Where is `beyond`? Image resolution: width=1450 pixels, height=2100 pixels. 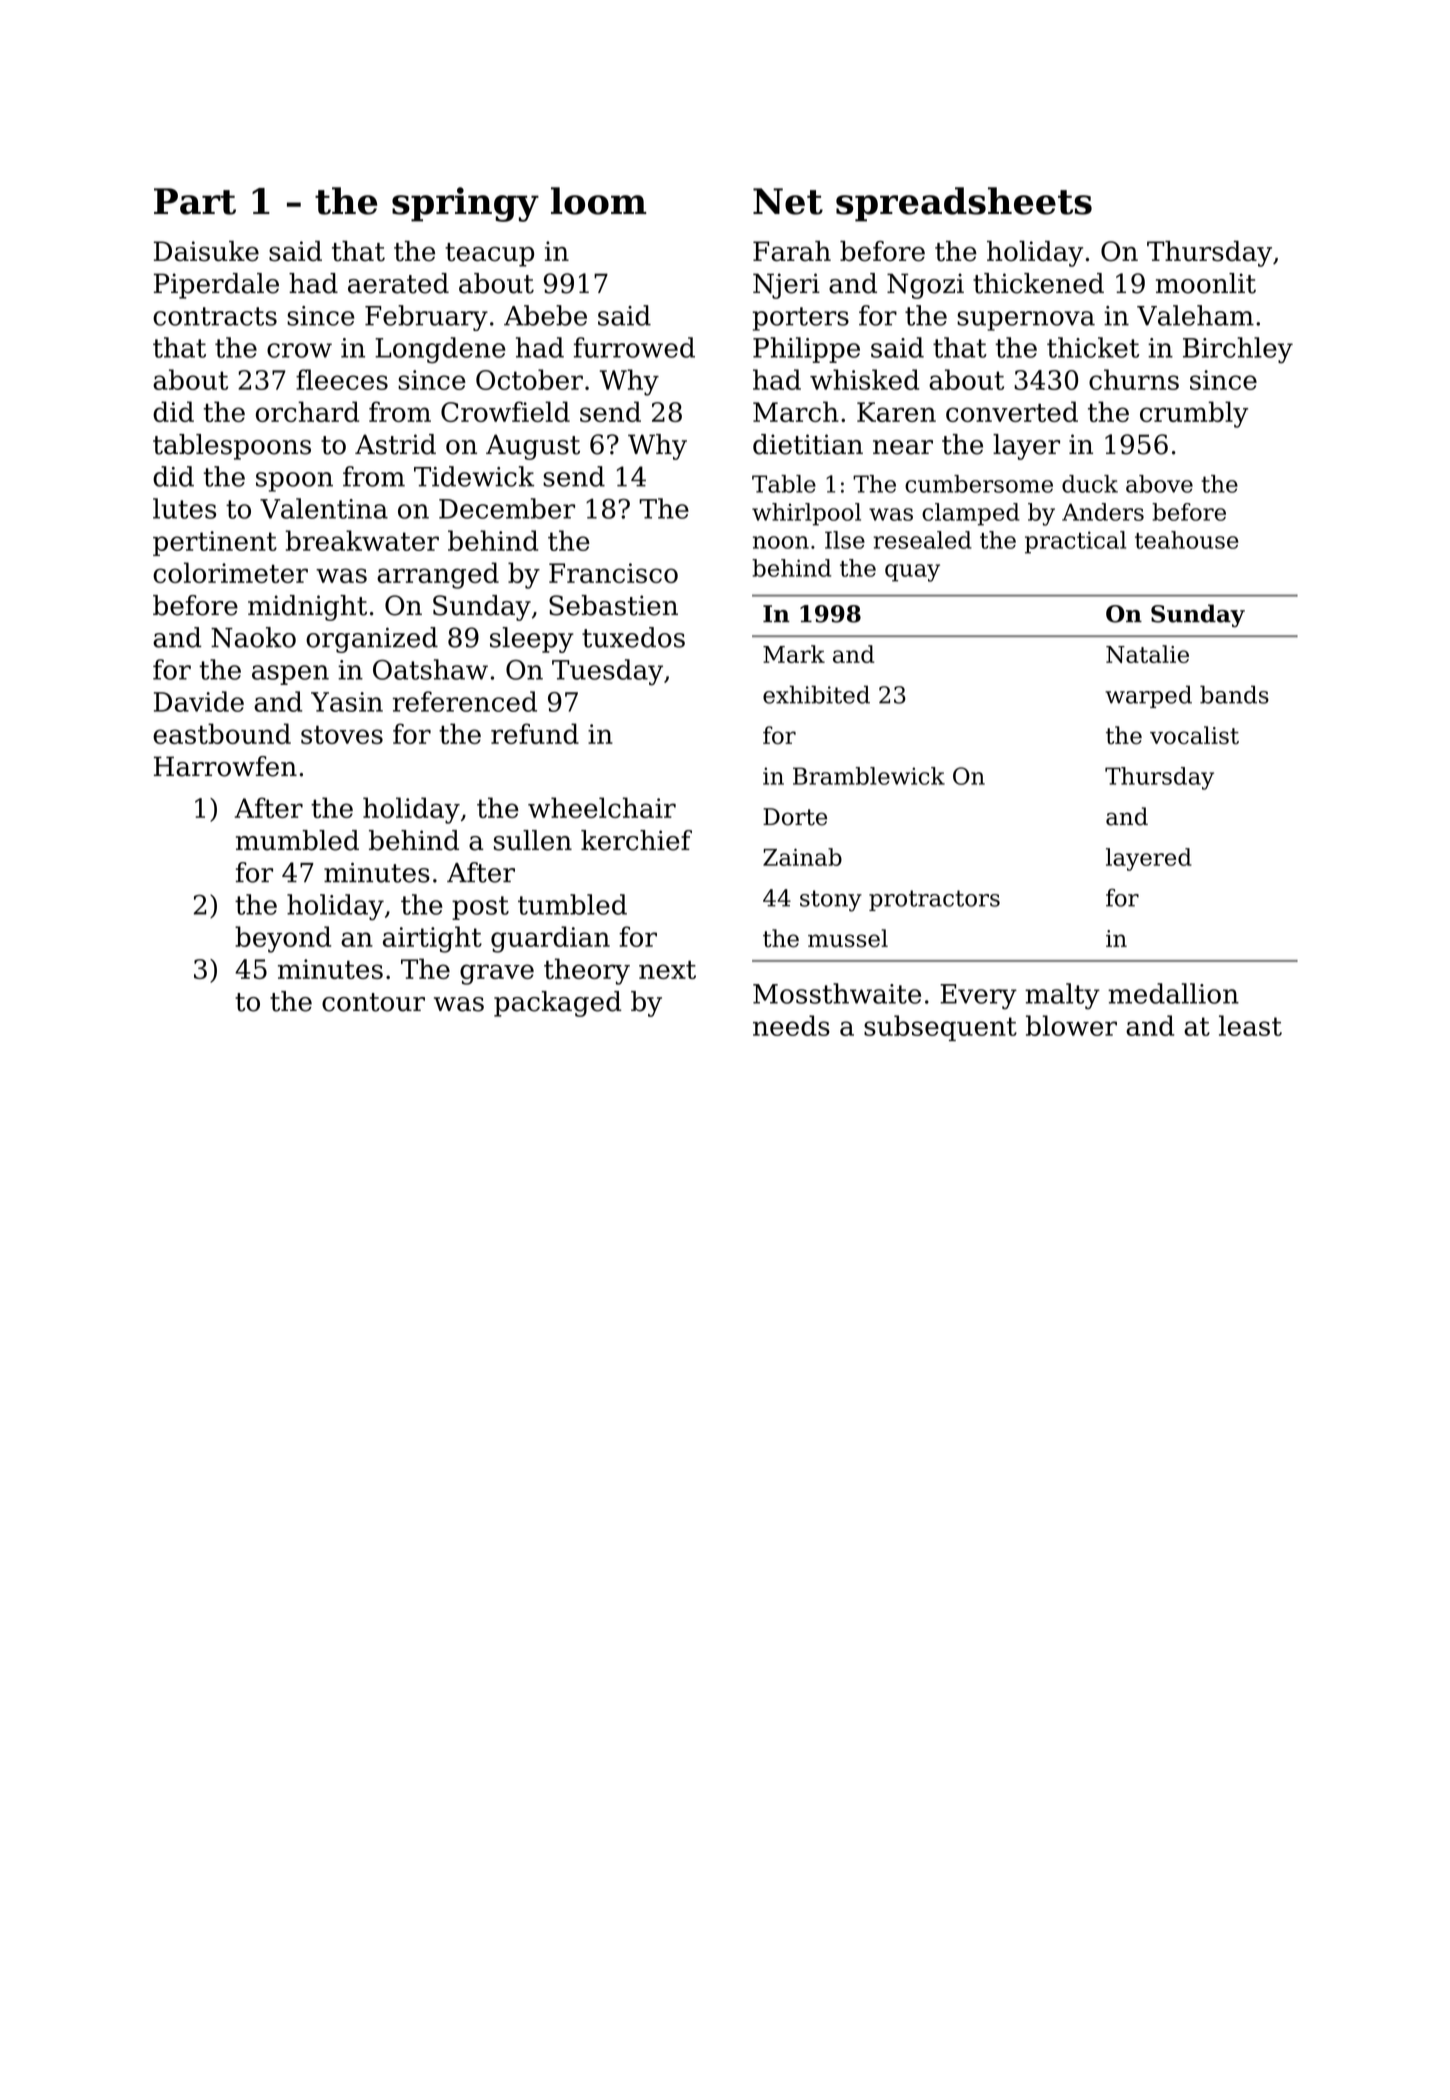 beyond is located at coordinates (283, 939).
